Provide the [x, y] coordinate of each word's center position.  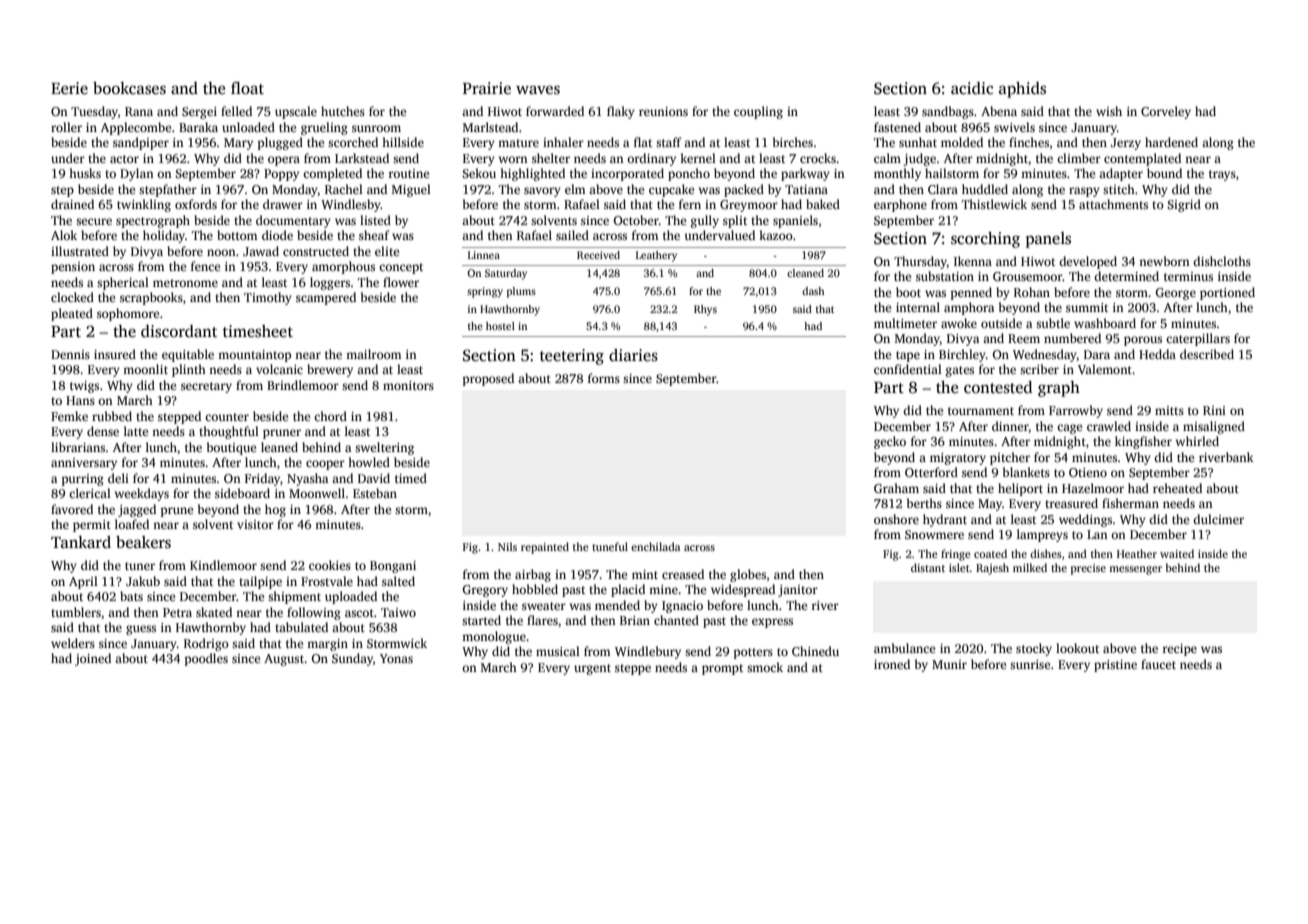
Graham [896, 488]
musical [558, 651]
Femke [69, 416]
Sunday [352, 659]
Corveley [1166, 112]
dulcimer [1218, 519]
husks [85, 173]
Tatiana [806, 189]
